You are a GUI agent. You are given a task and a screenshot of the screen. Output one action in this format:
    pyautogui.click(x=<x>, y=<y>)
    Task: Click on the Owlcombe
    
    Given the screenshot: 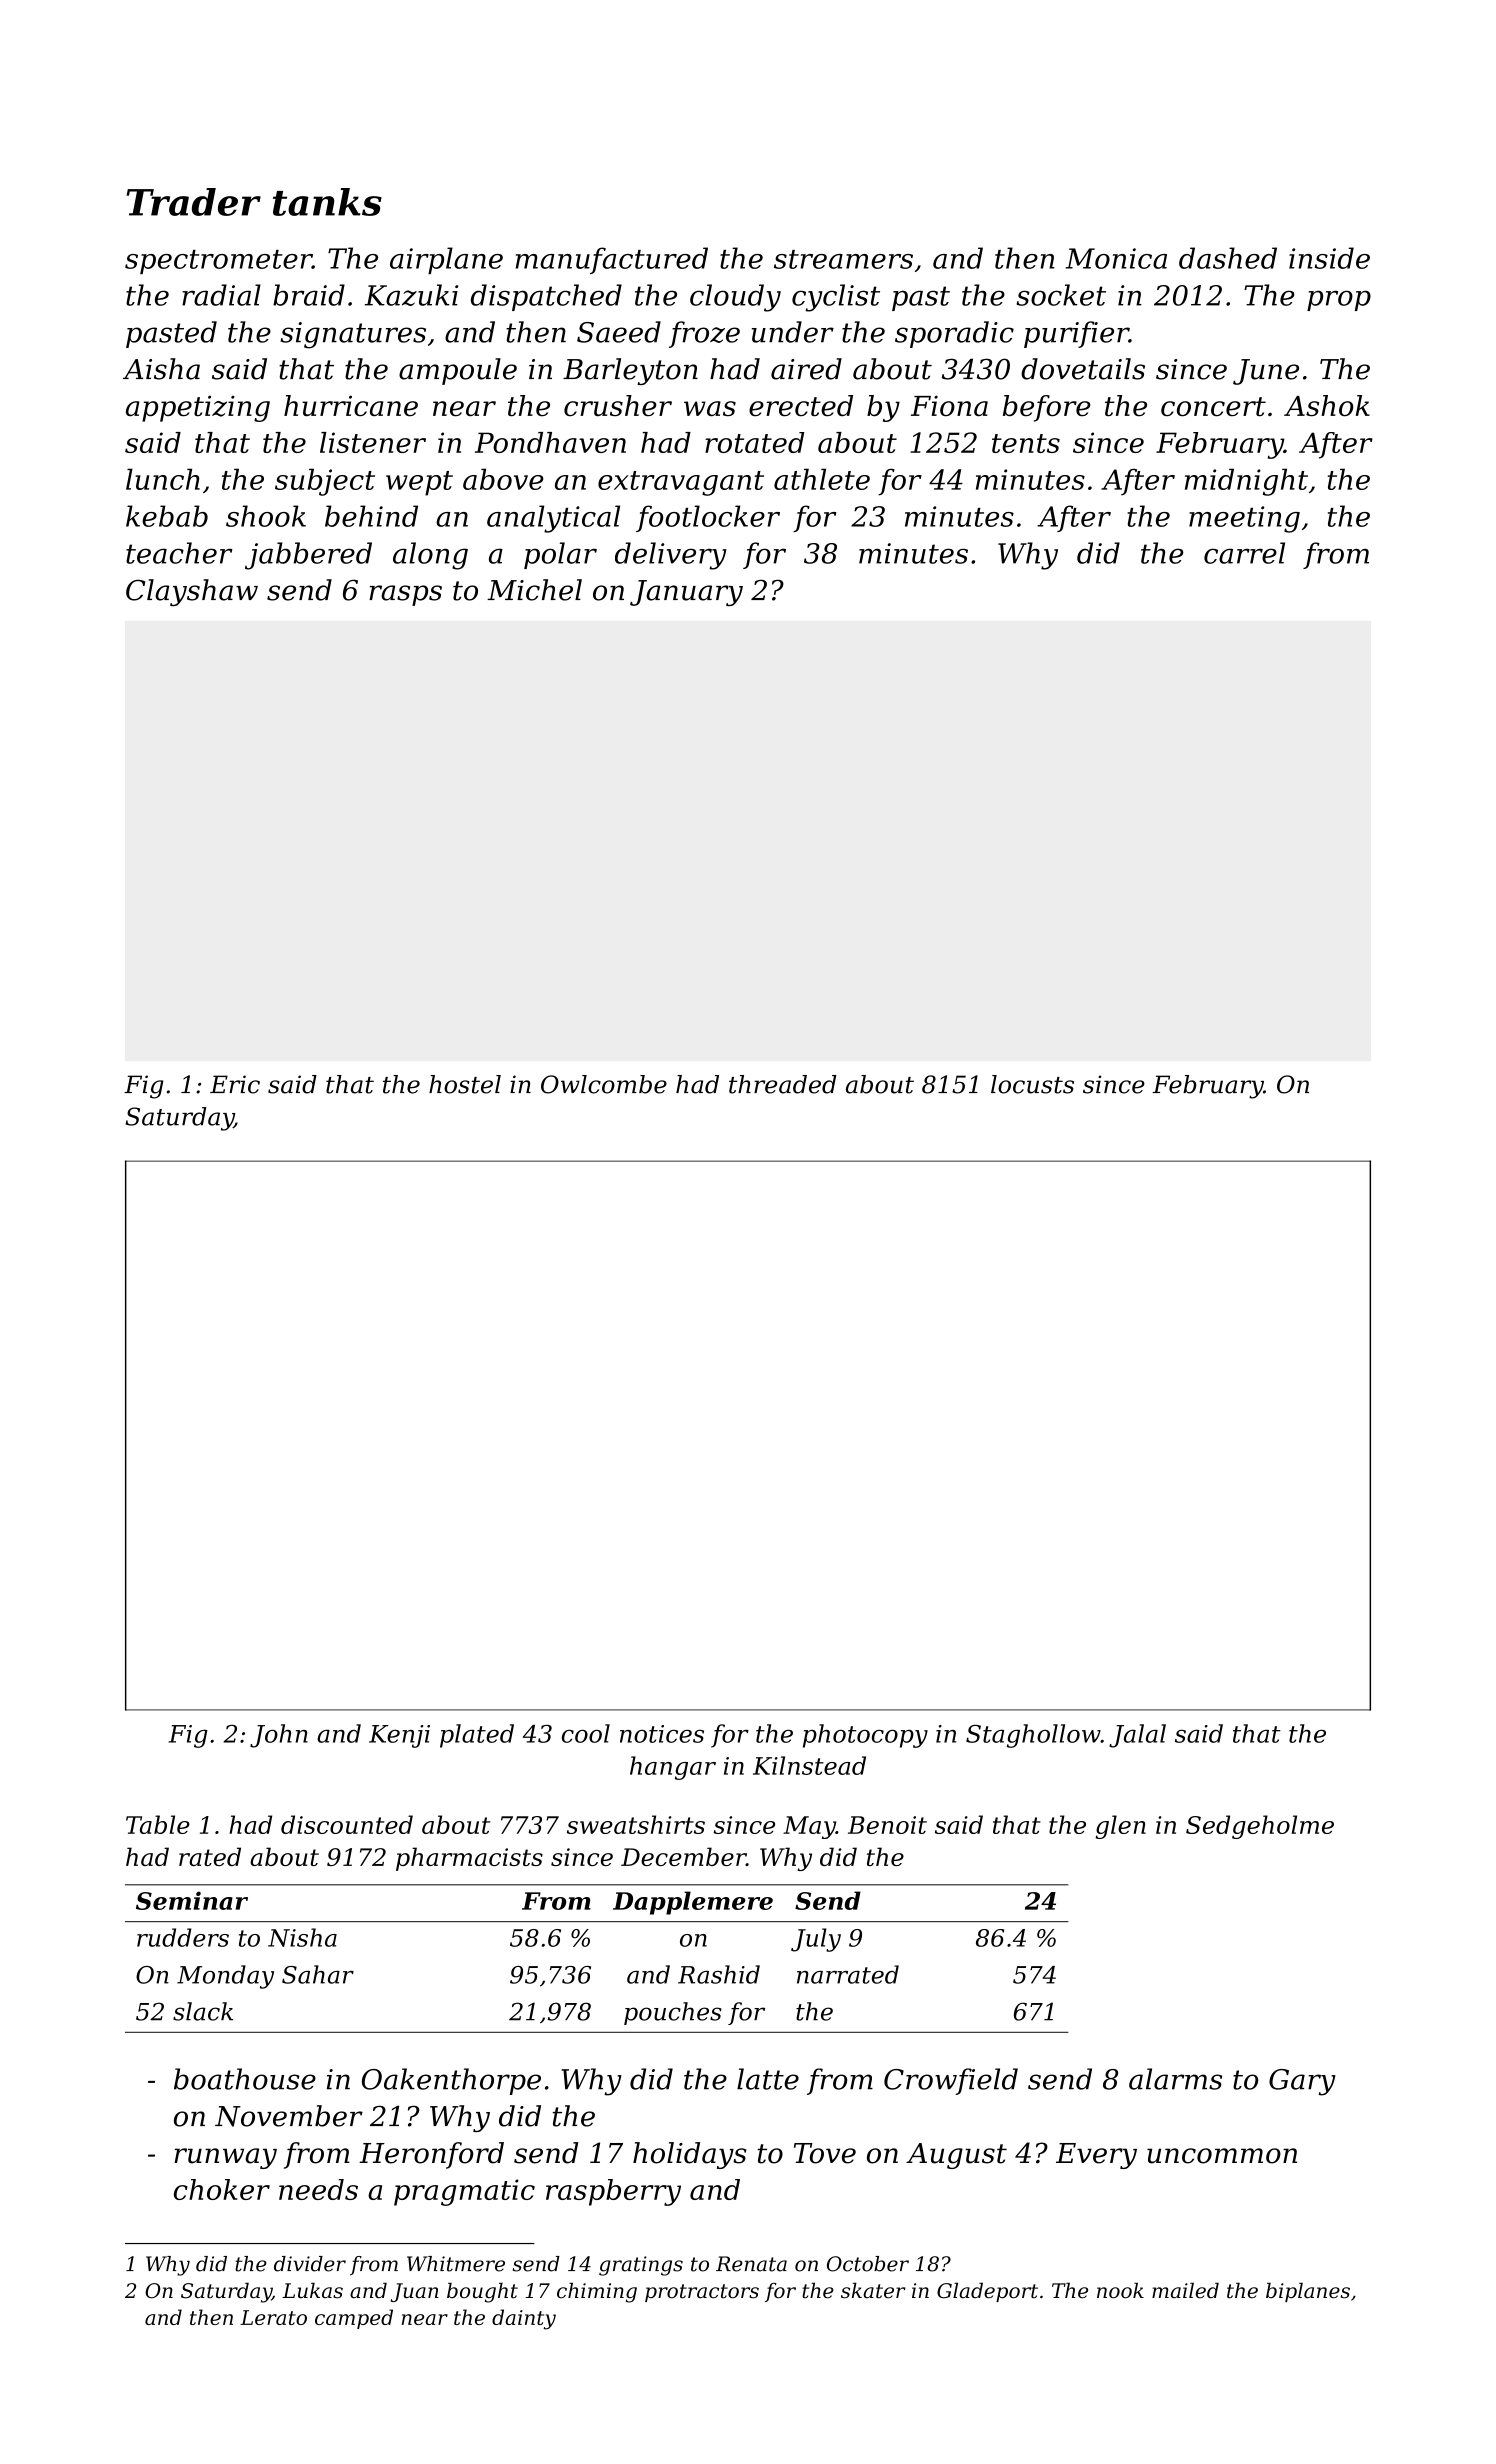 What is the action you would take?
    pyautogui.click(x=604, y=1084)
